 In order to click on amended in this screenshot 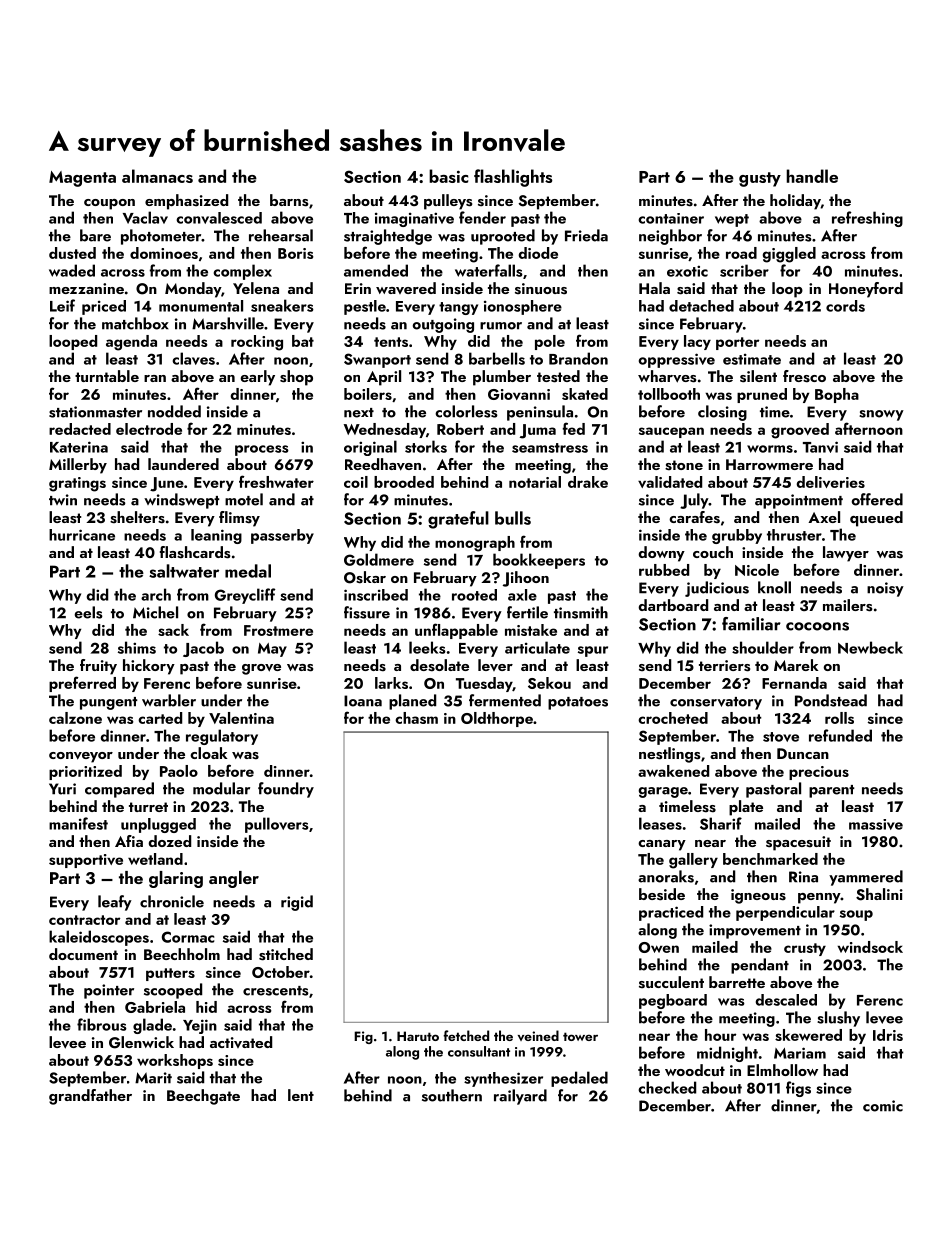, I will do `click(376, 270)`.
